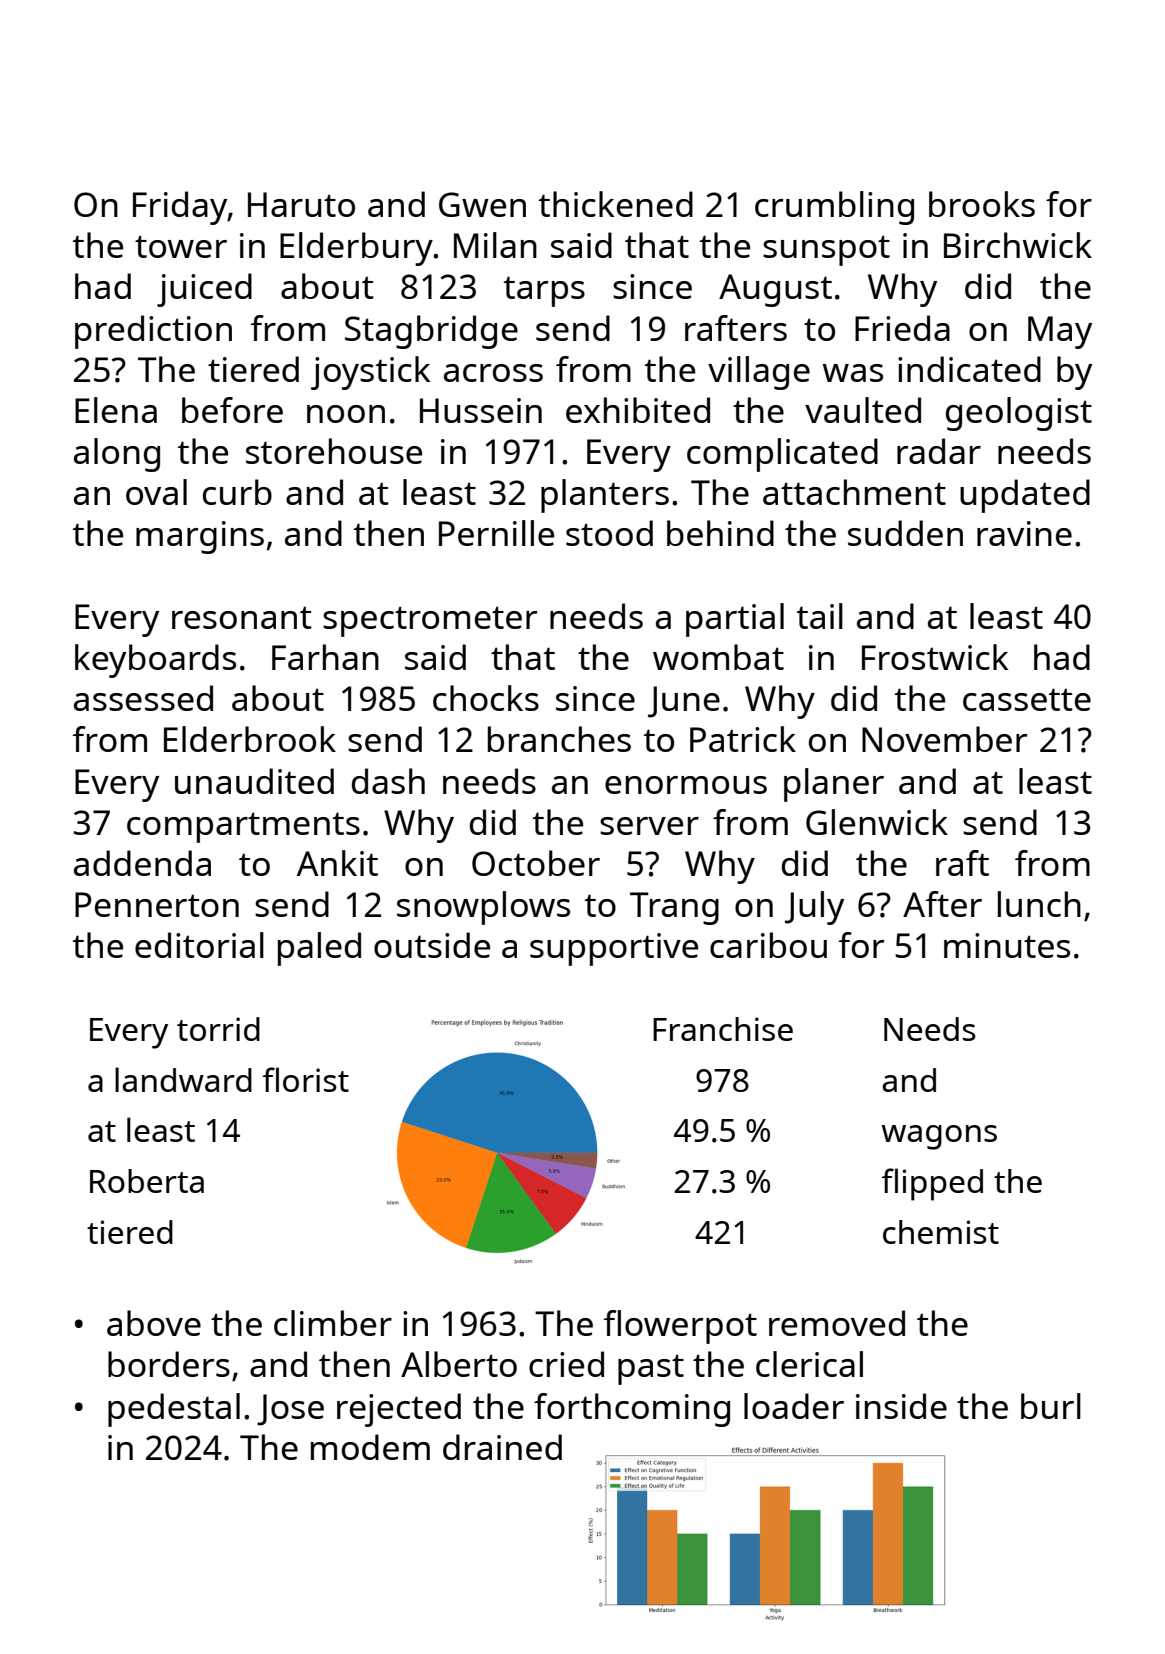  I want to click on complicated, so click(782, 455).
